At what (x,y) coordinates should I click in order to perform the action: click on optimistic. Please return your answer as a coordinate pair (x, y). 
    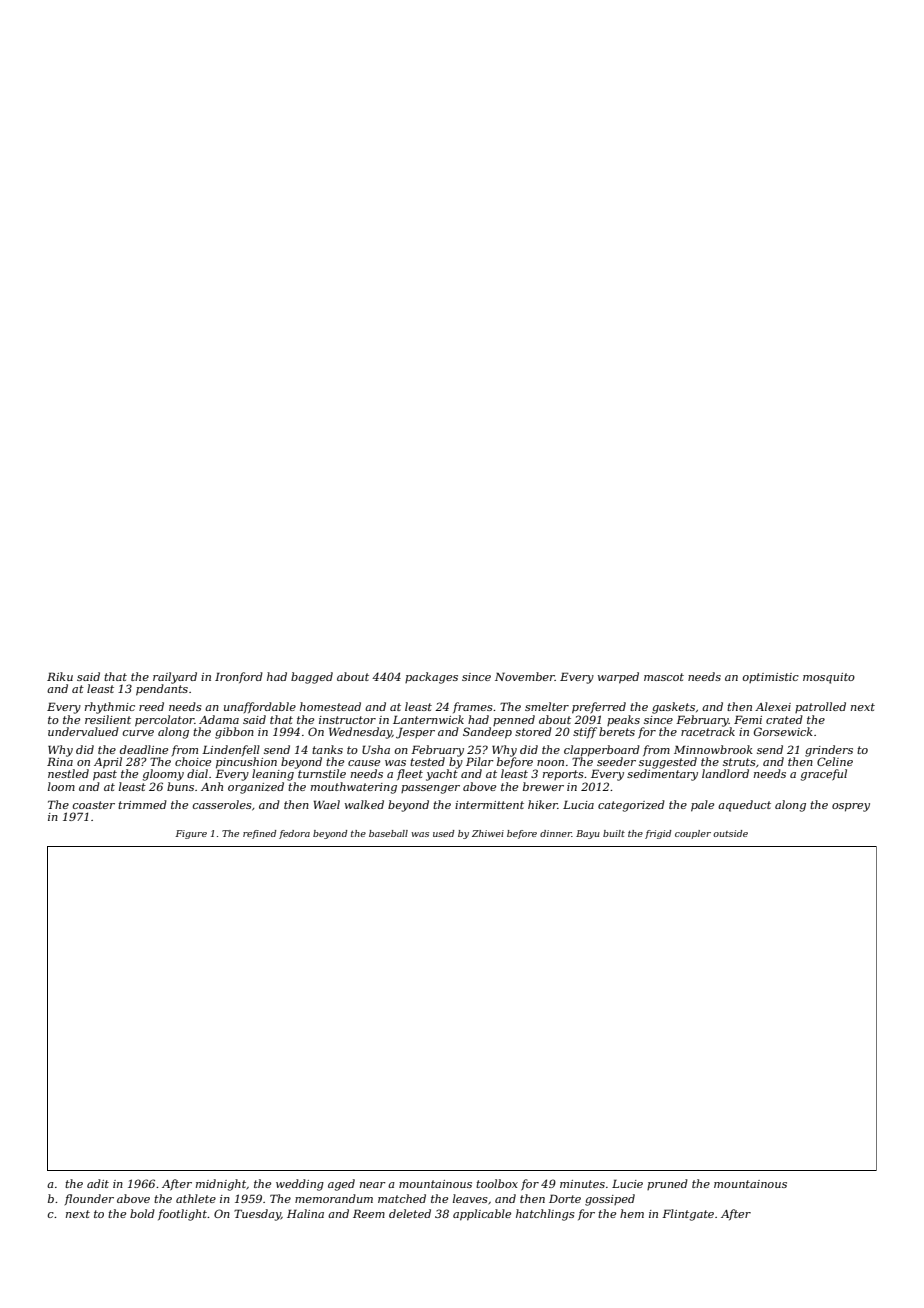
    Looking at the image, I should click on (771, 678).
